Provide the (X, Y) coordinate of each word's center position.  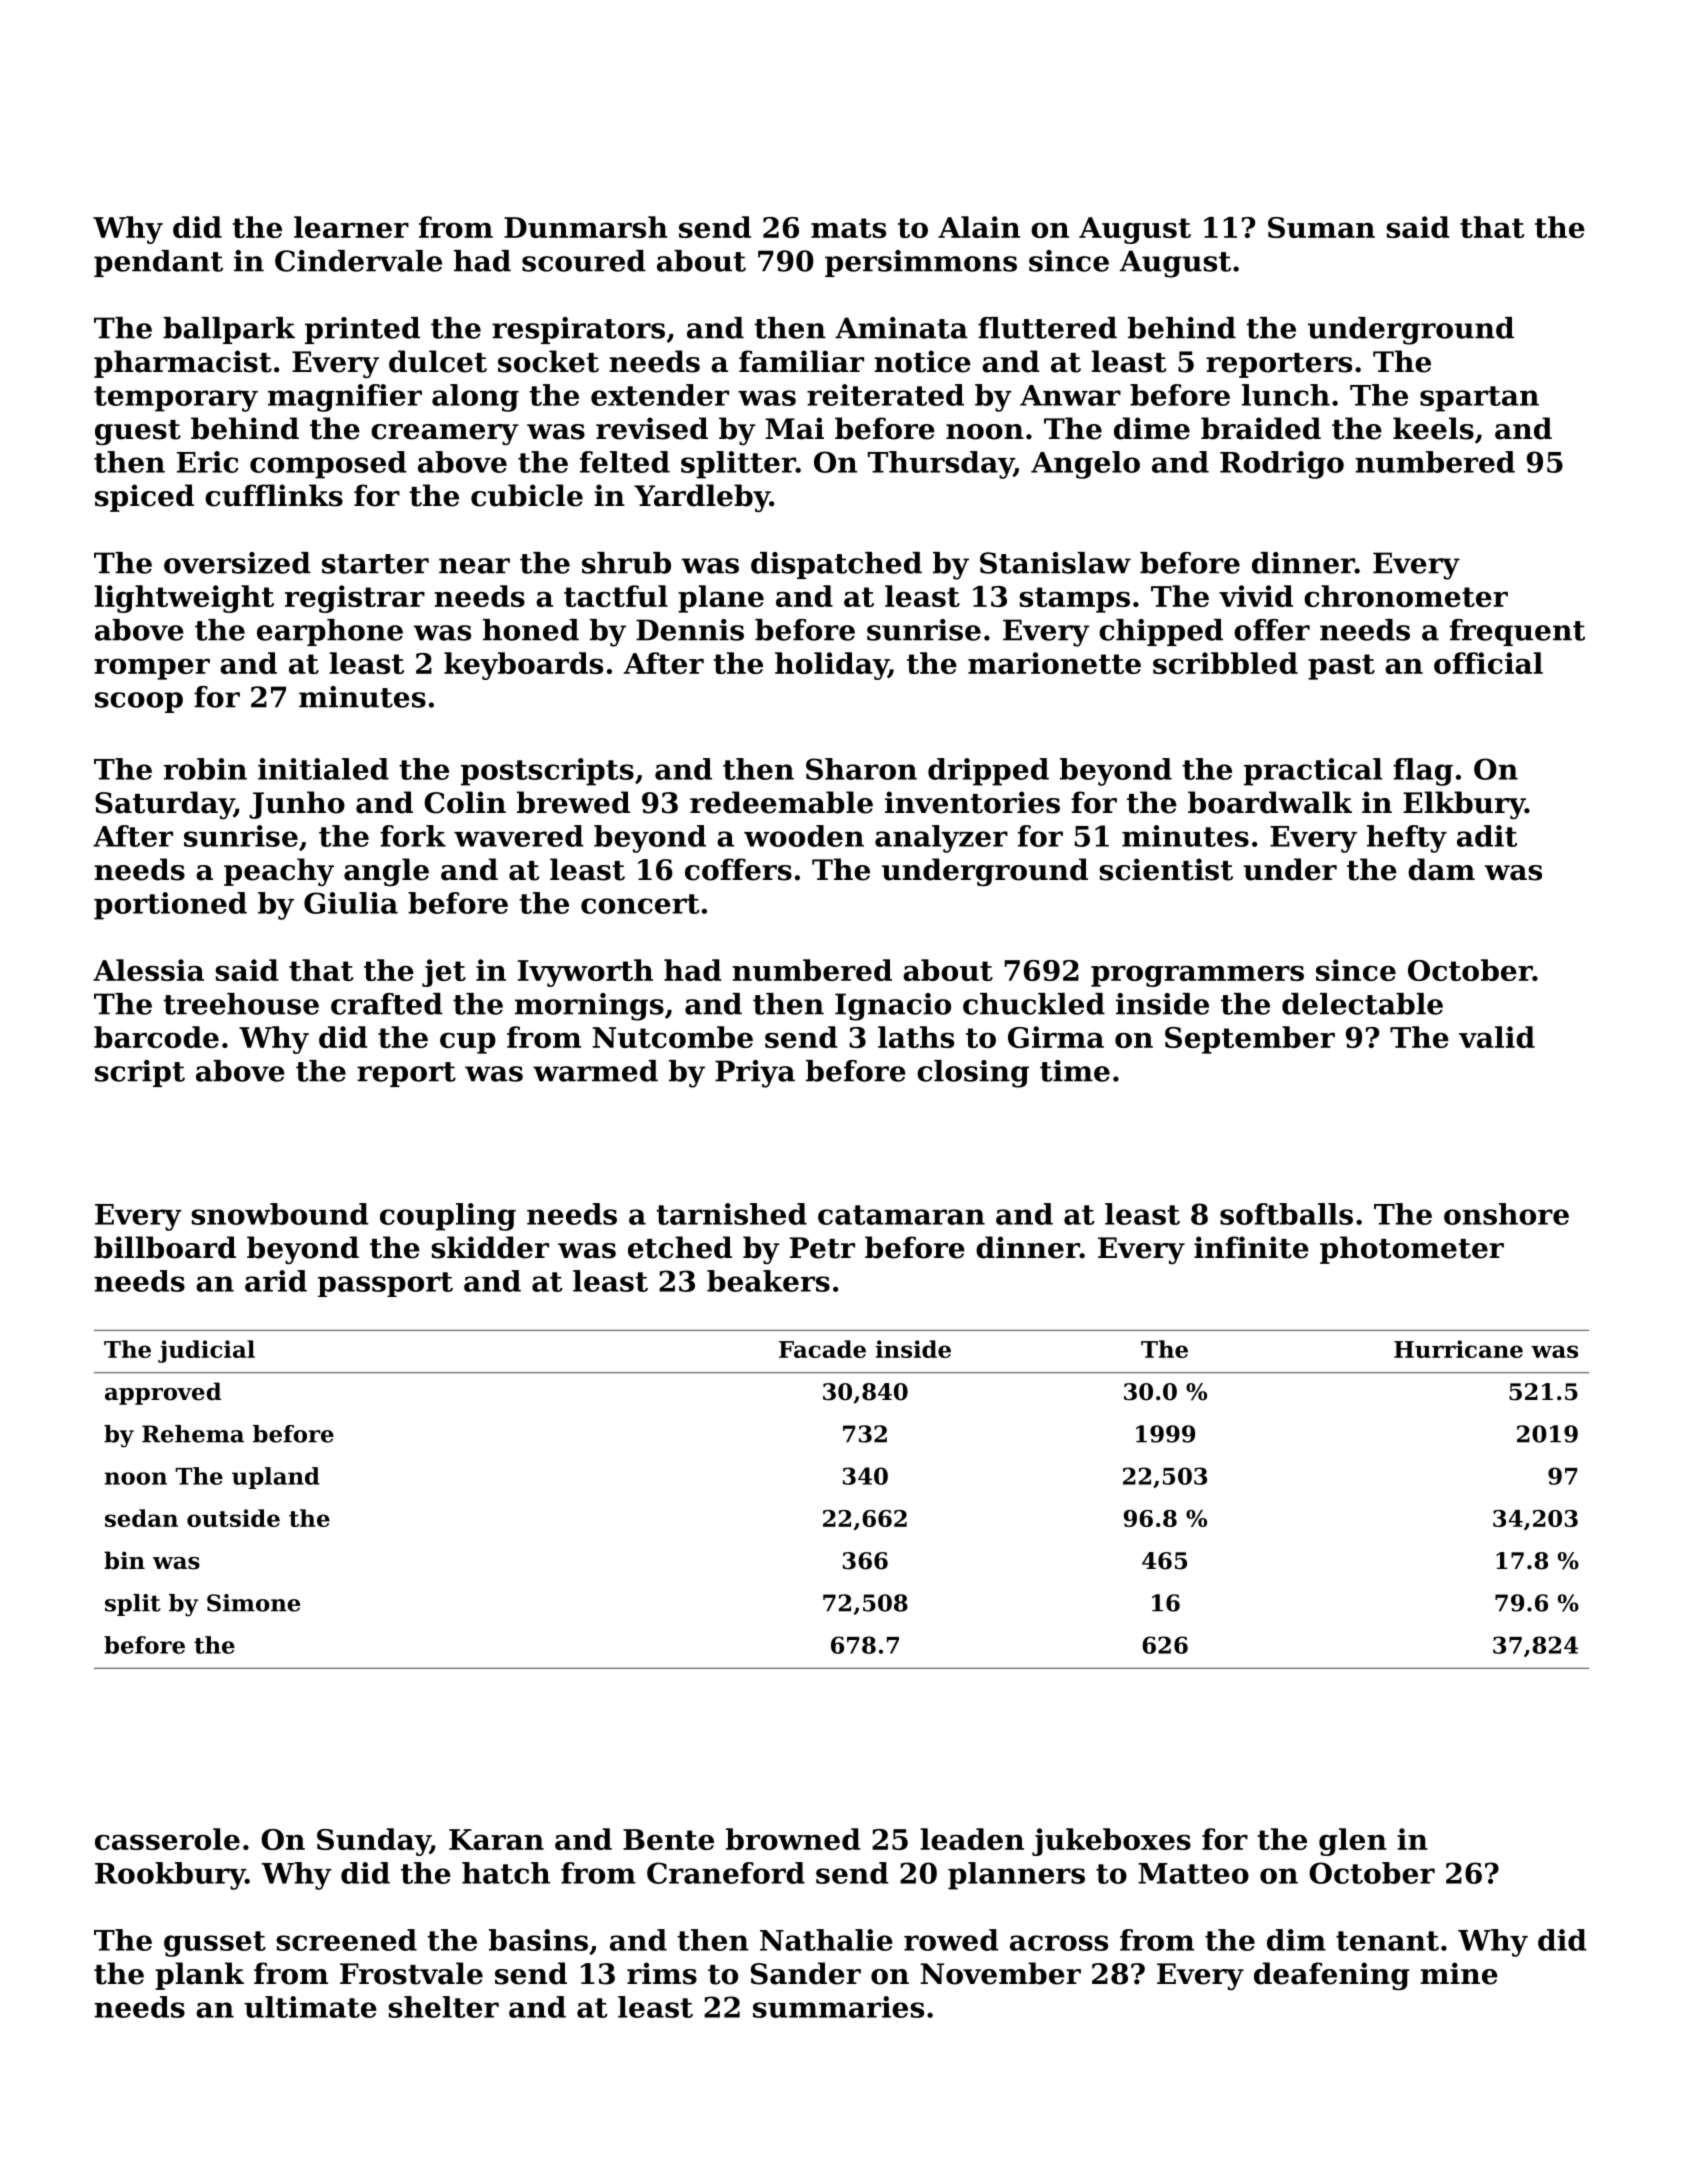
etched (680, 1247)
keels (1433, 428)
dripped (988, 772)
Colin (465, 802)
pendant (158, 263)
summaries (838, 2007)
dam (1441, 869)
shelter (443, 2007)
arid (276, 1281)
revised (652, 428)
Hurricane (1458, 1349)
